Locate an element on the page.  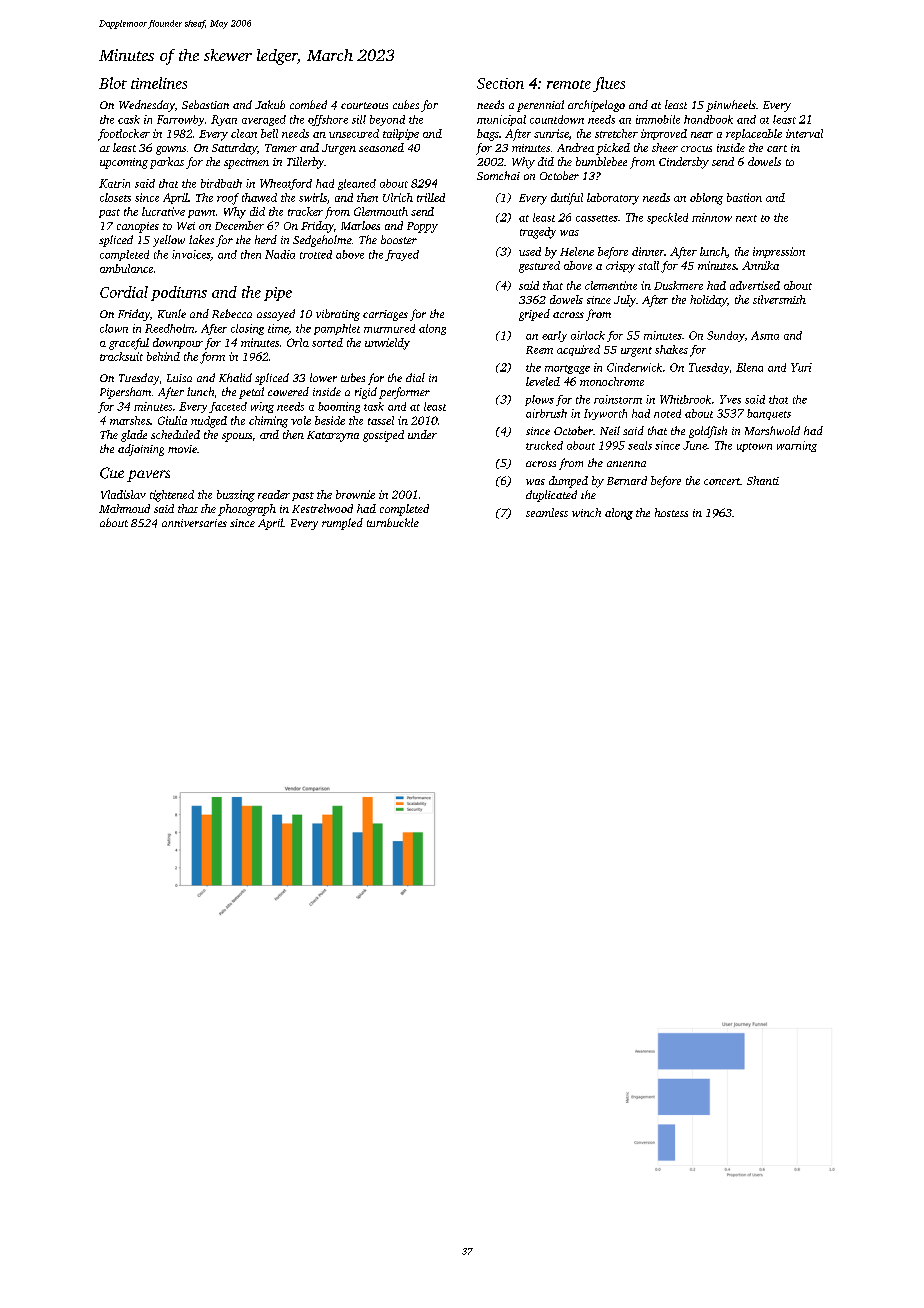
Luisa is located at coordinates (179, 378).
